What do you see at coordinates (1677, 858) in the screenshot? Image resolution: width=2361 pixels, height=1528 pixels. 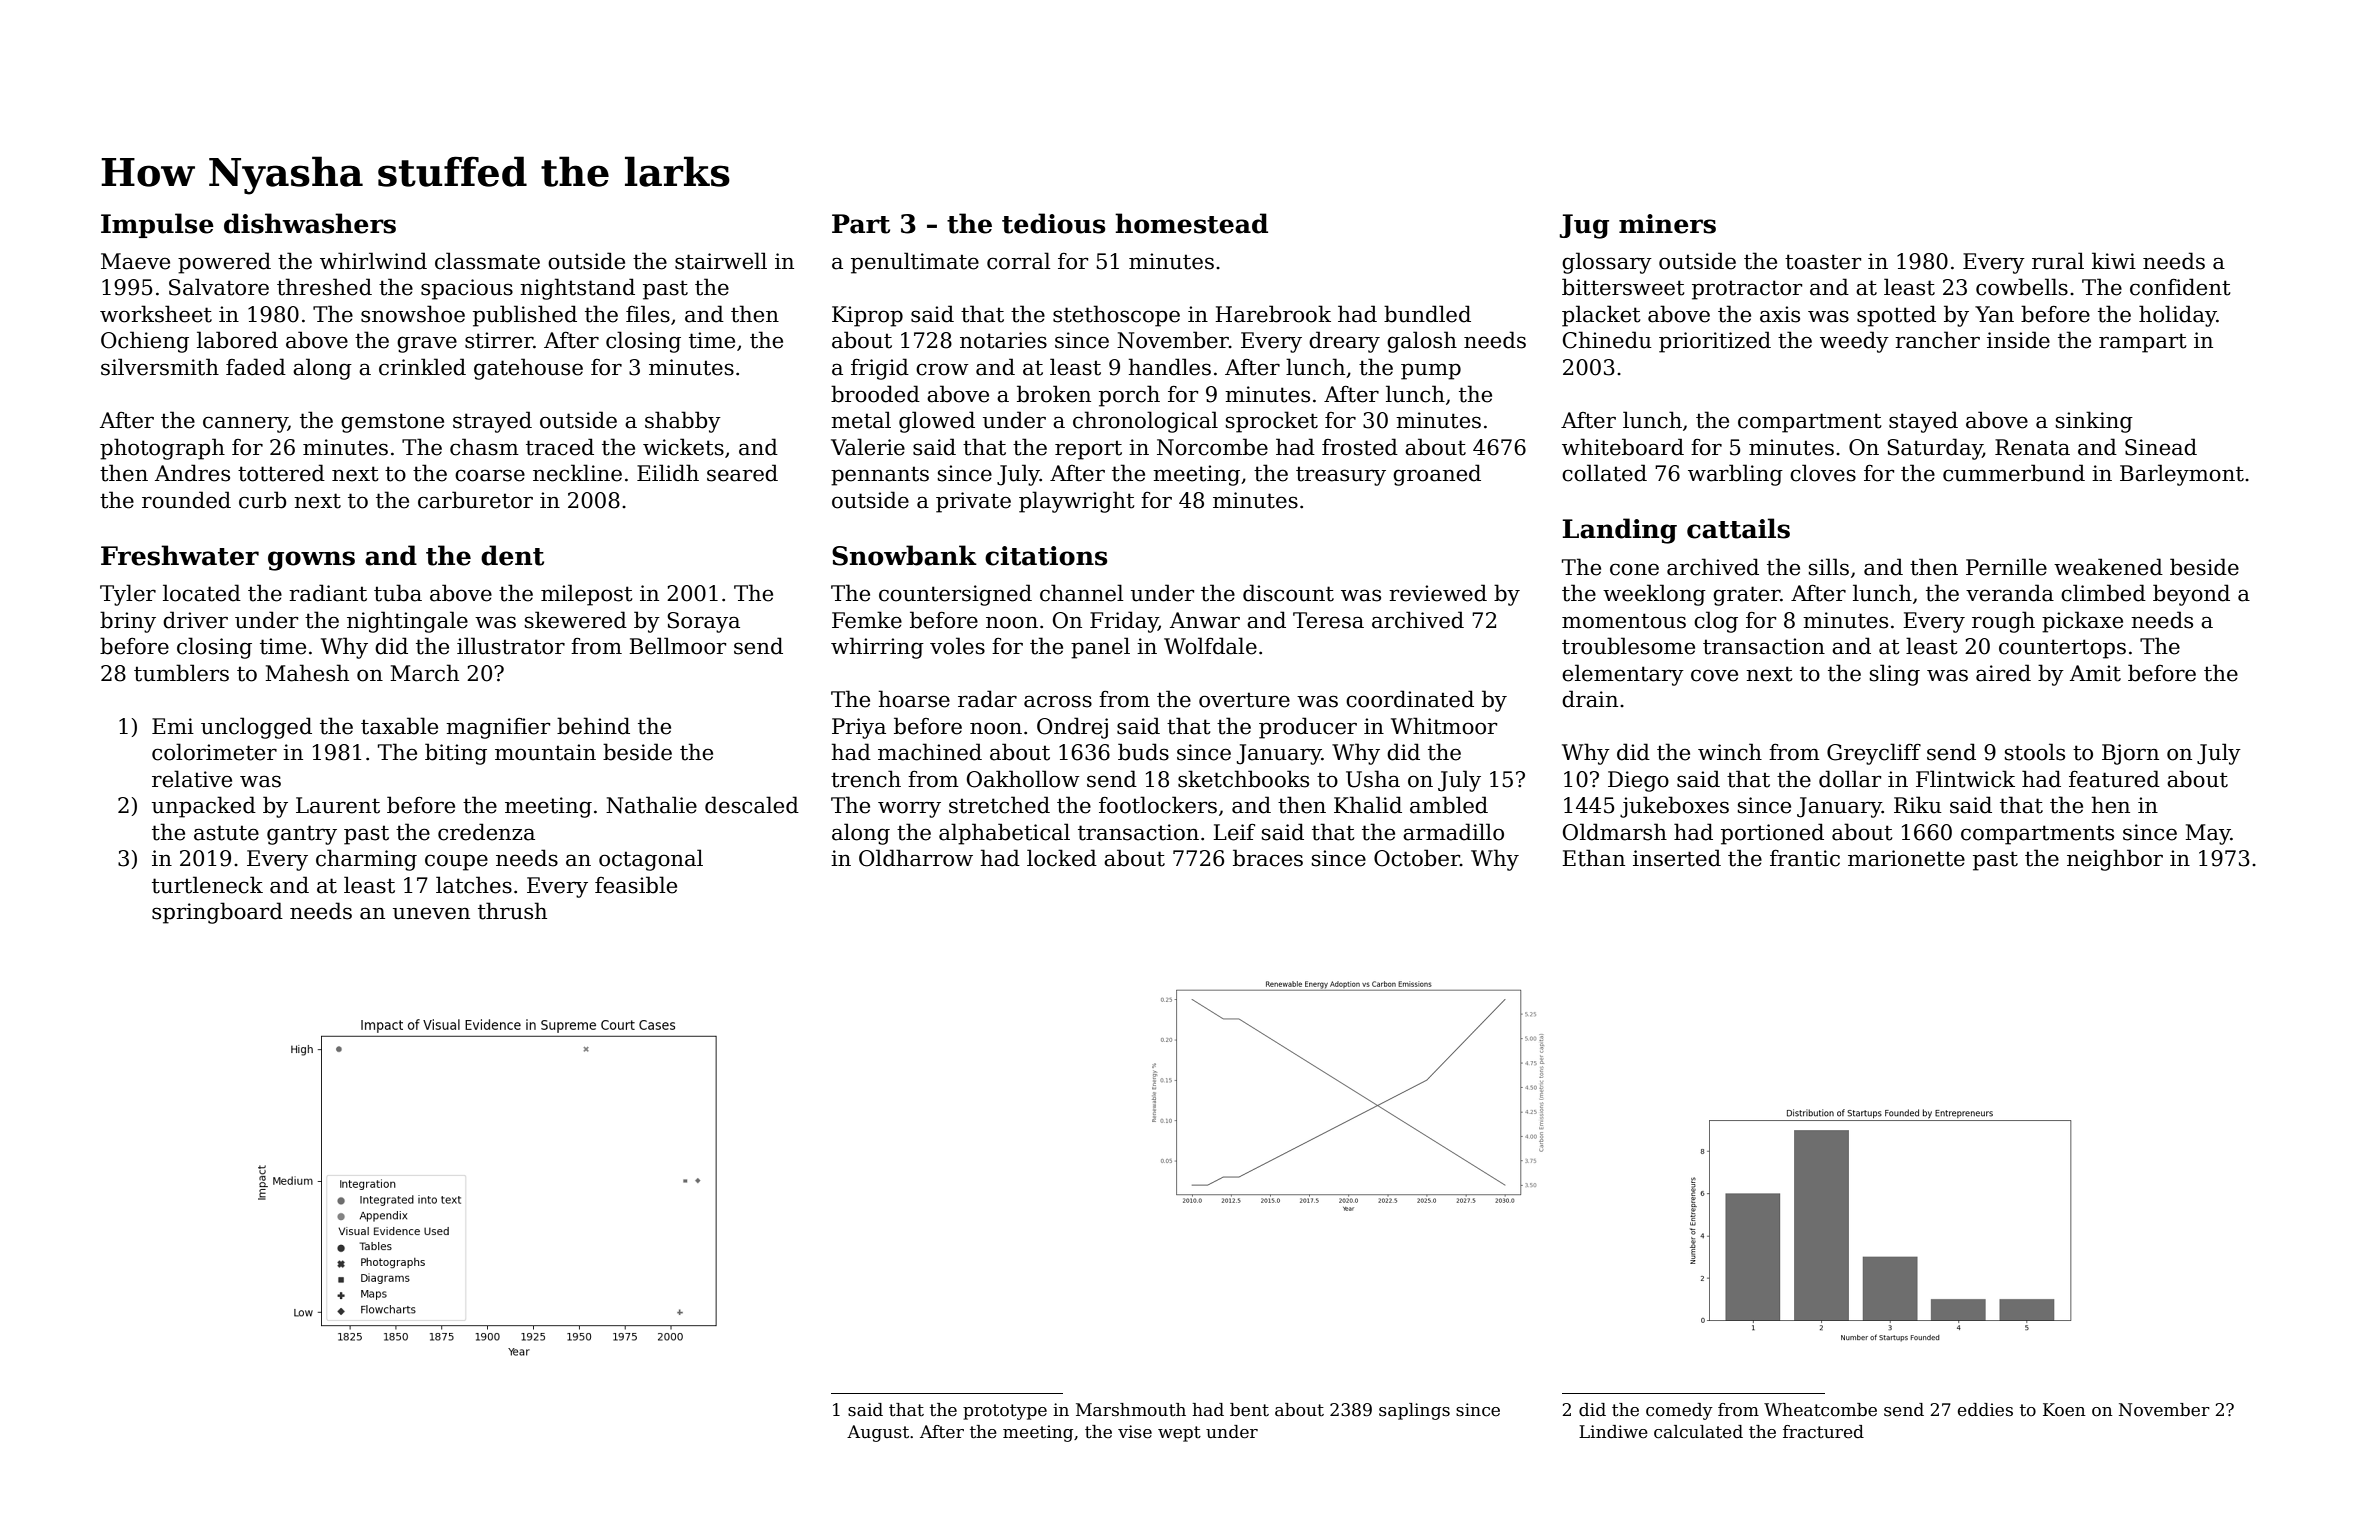 I see `inserted` at bounding box center [1677, 858].
